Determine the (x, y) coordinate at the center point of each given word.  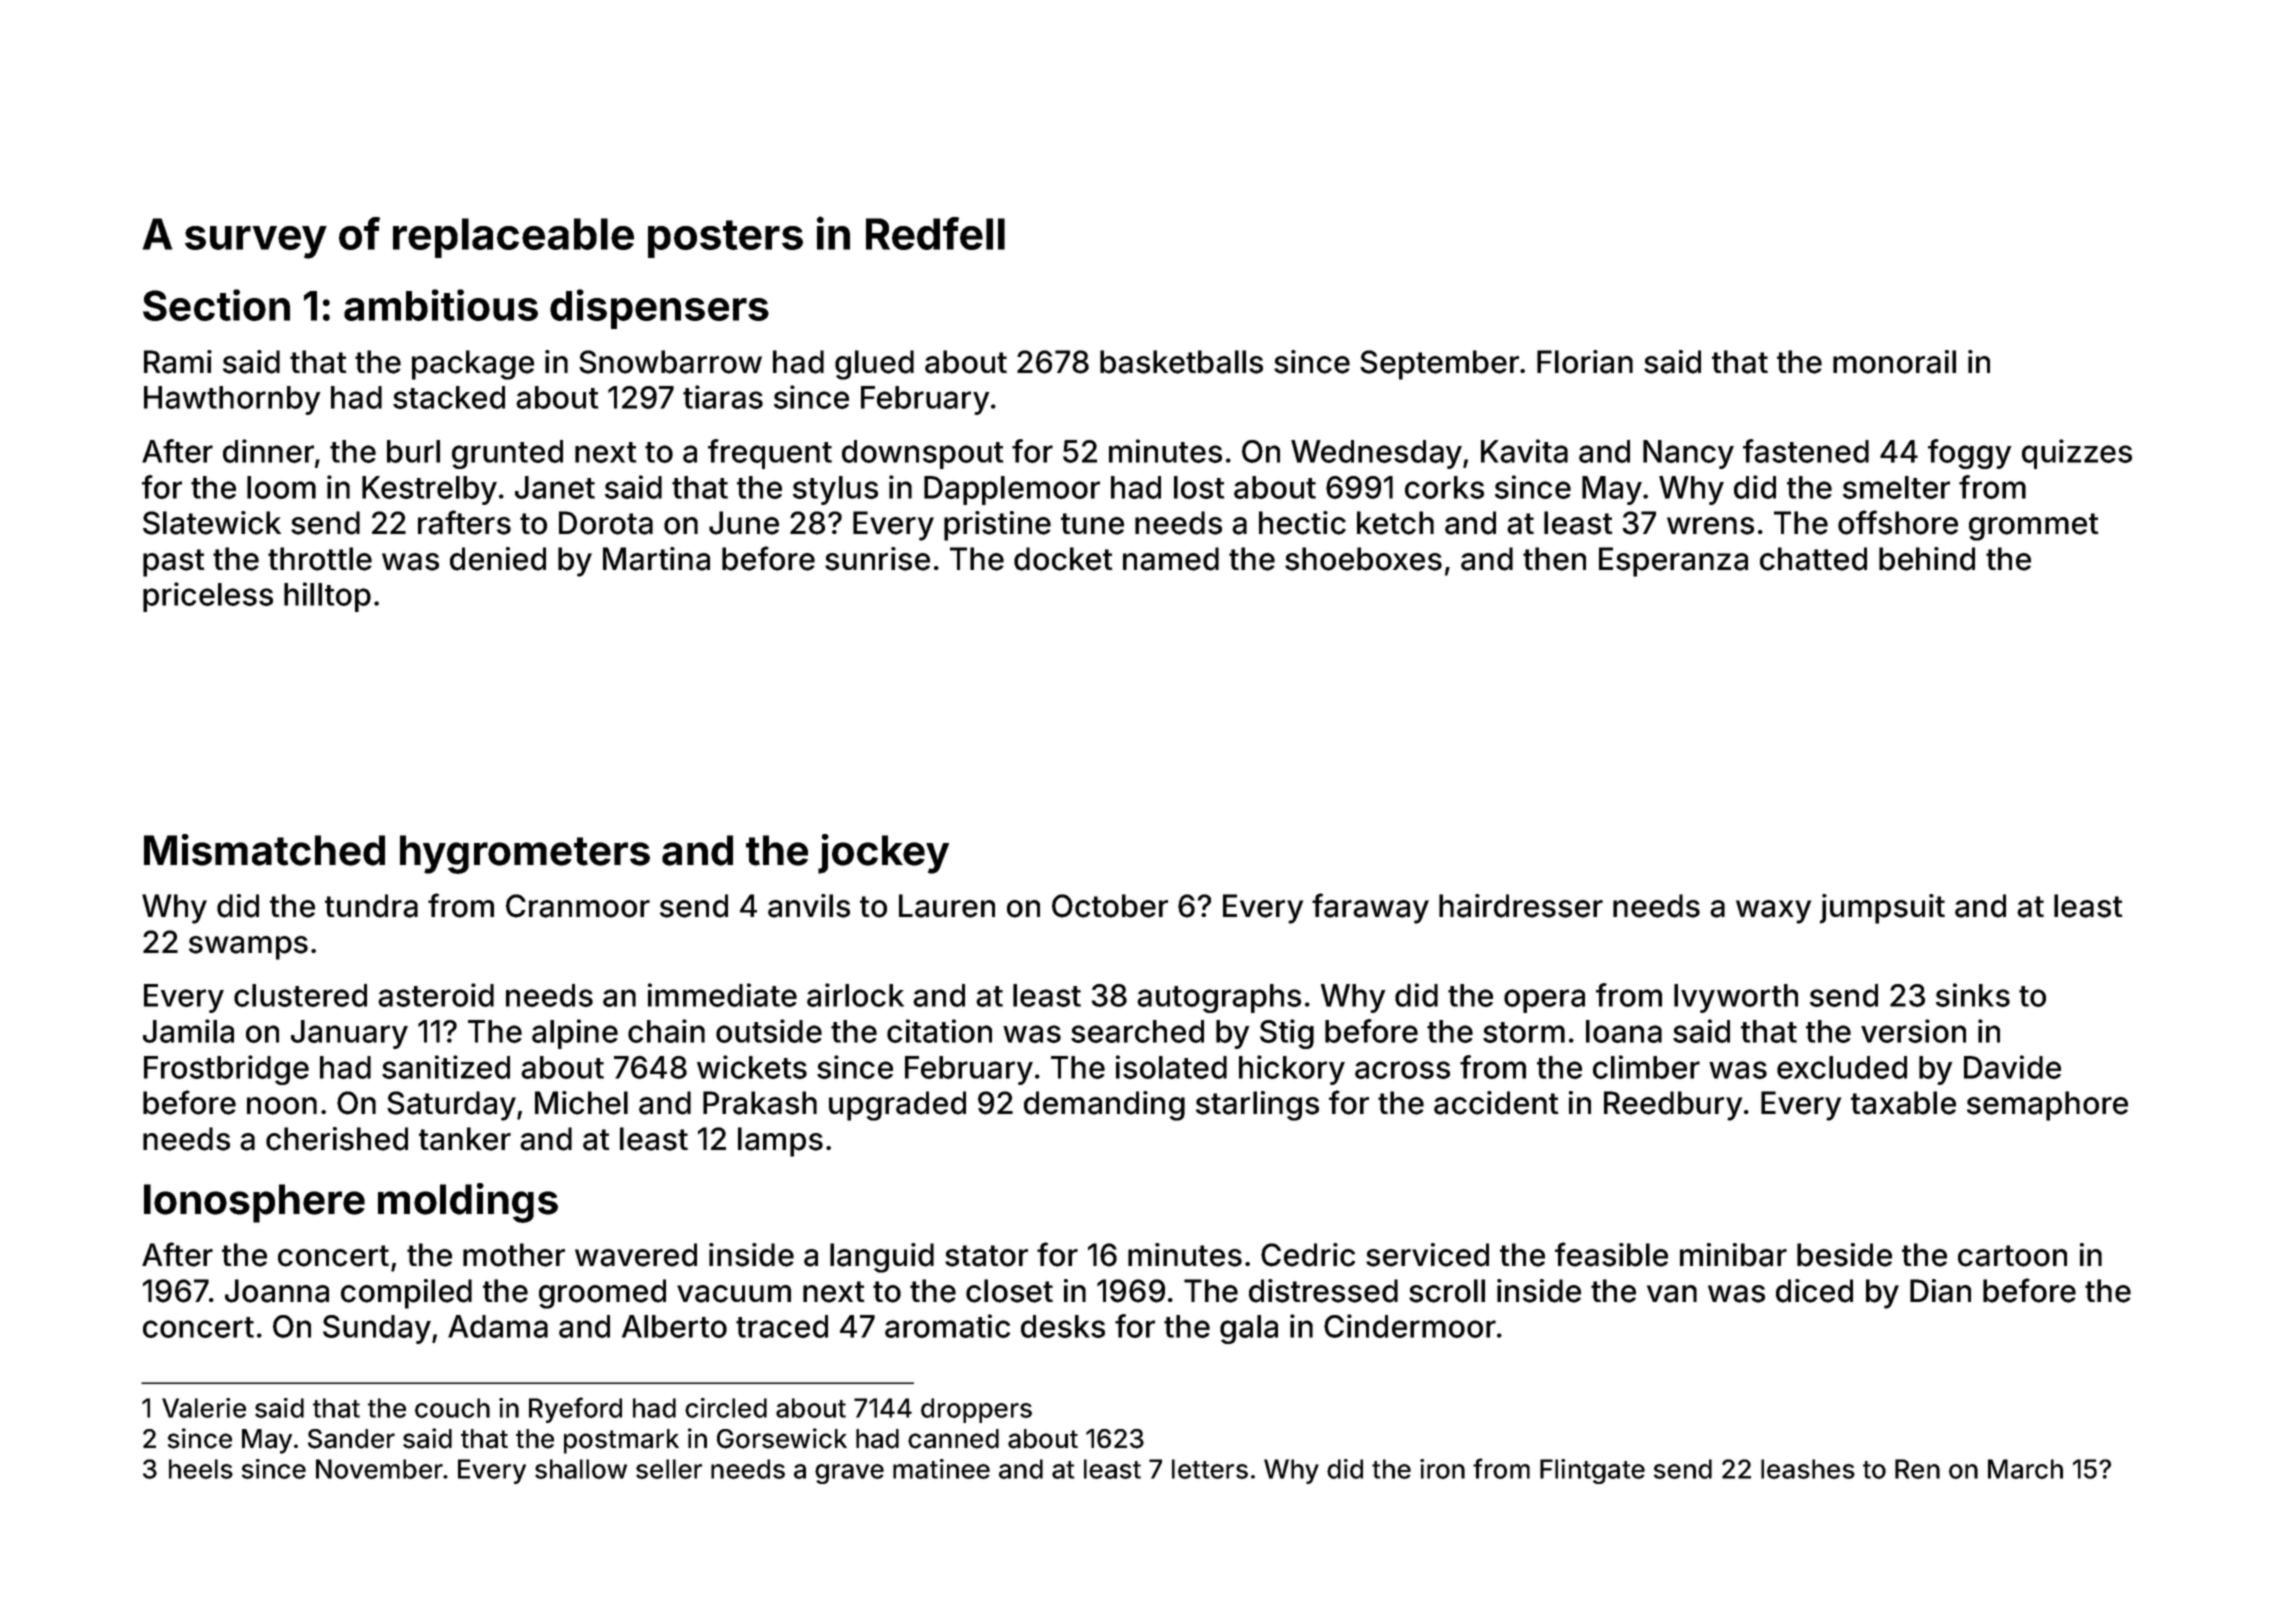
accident (1496, 1103)
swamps (248, 948)
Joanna (277, 1291)
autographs (1219, 998)
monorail (1894, 362)
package (473, 365)
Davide (2012, 1067)
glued (874, 365)
